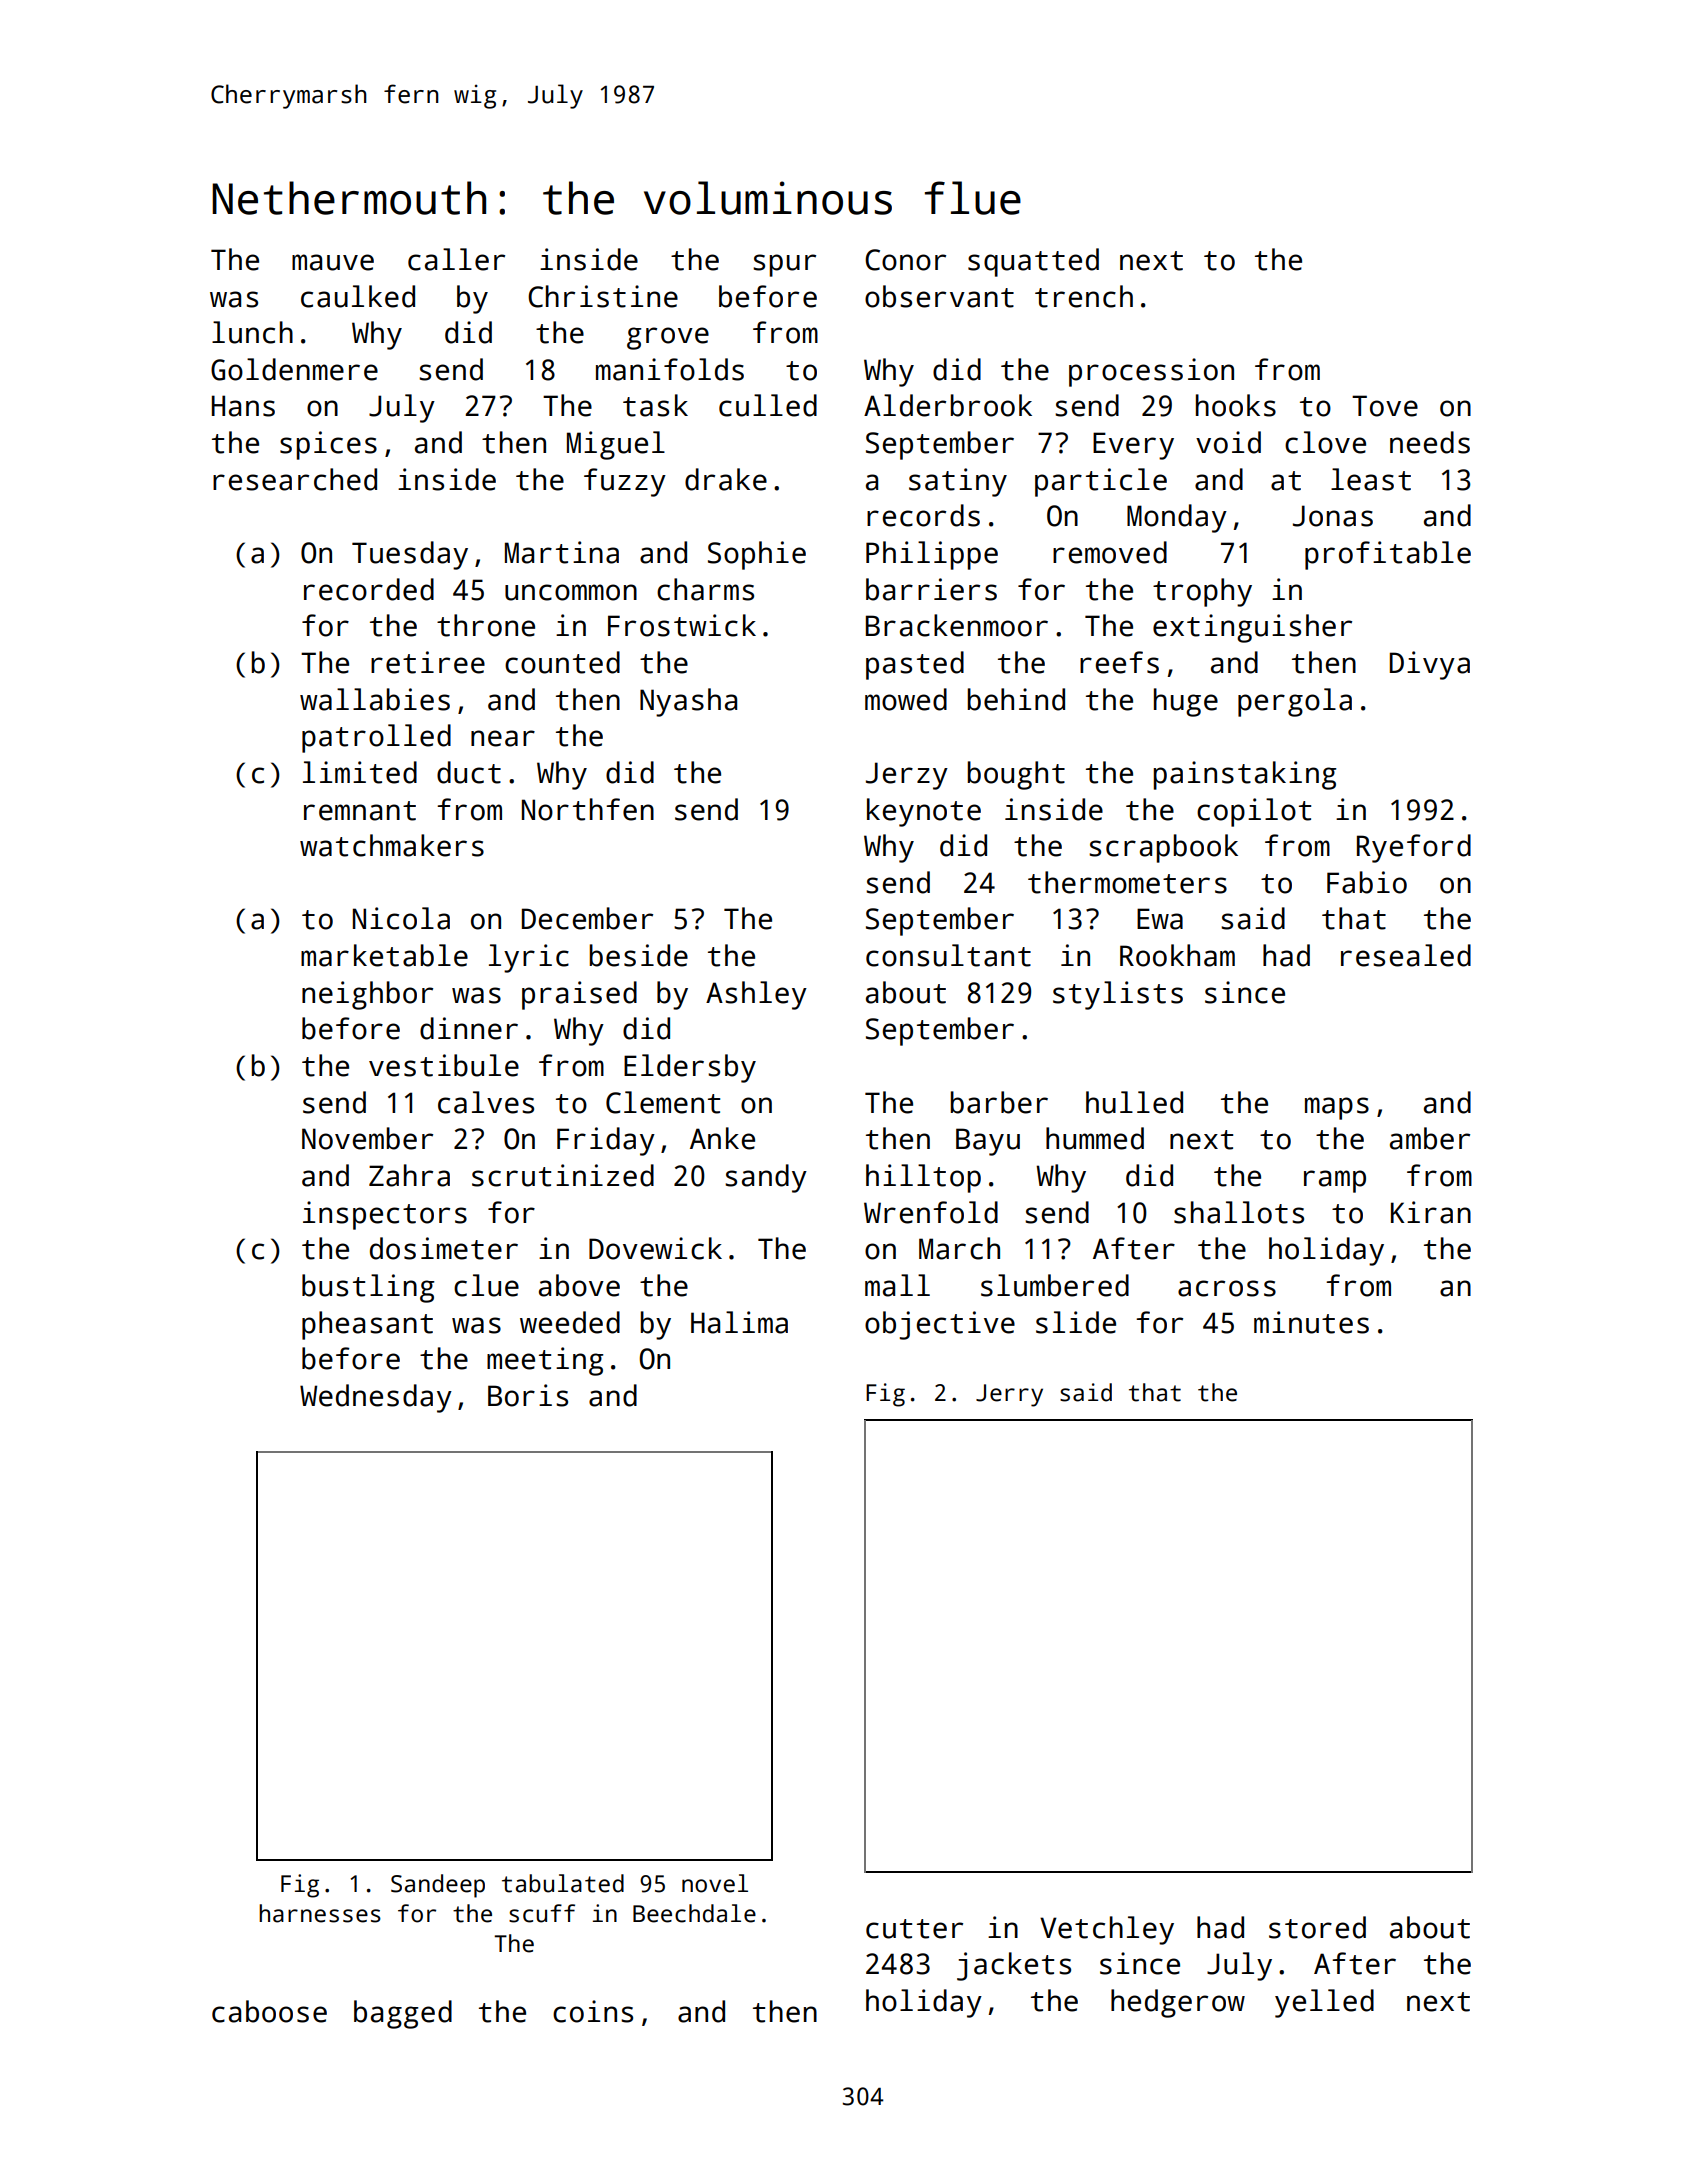 Image resolution: width=1683 pixels, height=2178 pixels. I want to click on keynote, so click(924, 812).
